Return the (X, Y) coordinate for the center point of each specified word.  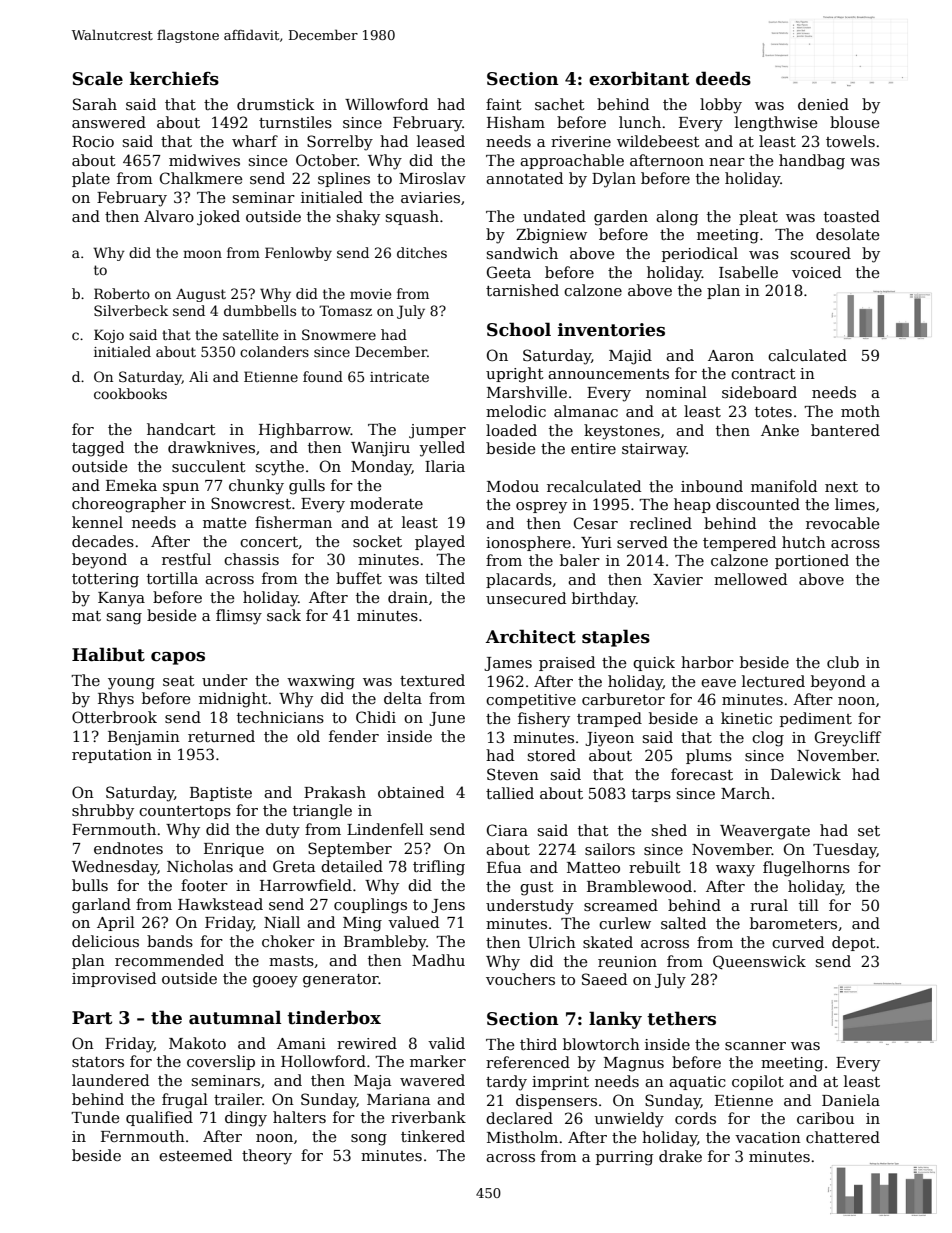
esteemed (195, 1155)
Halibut (108, 654)
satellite (250, 334)
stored (552, 755)
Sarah (95, 104)
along (677, 218)
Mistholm (522, 1137)
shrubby (103, 812)
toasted (852, 216)
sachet (560, 104)
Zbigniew (551, 236)
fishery (544, 720)
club (843, 662)
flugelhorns (806, 869)
